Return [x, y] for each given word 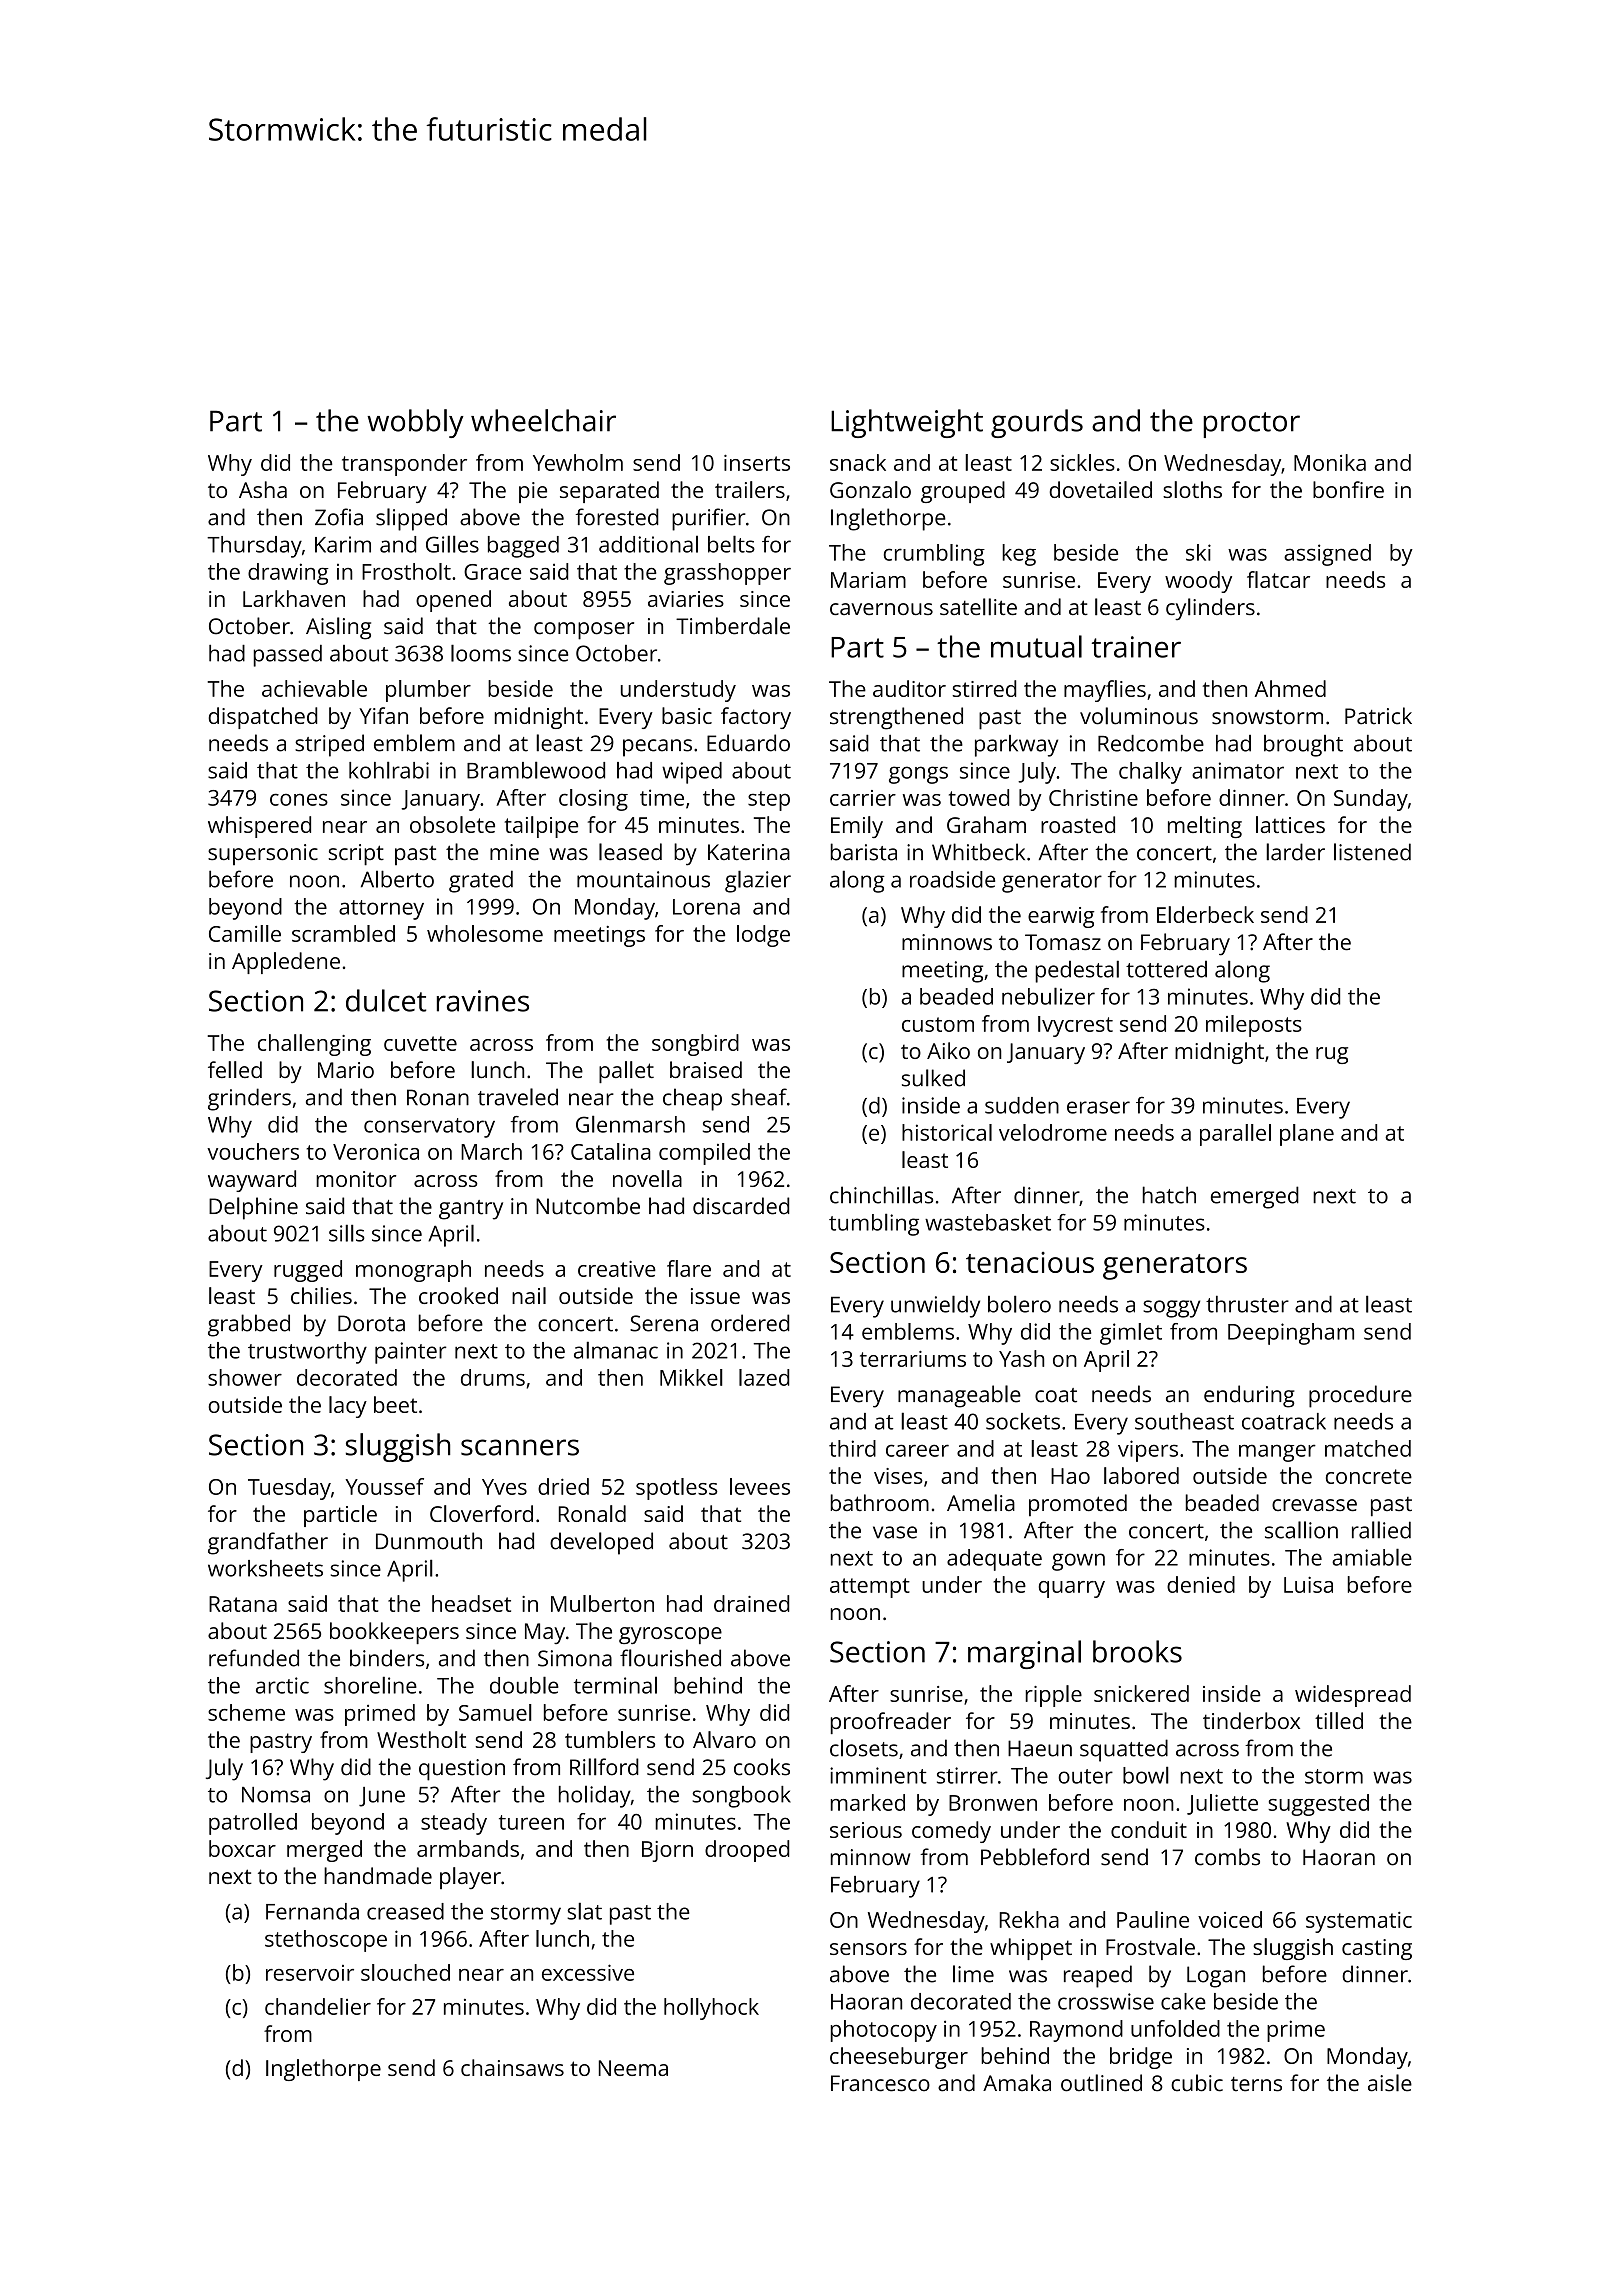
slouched [405, 1972]
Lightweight [907, 423]
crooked [458, 1295]
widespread [1353, 1696]
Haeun [1040, 1748]
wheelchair [543, 420]
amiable [1372, 1557]
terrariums [913, 1359]
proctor [1251, 425]
